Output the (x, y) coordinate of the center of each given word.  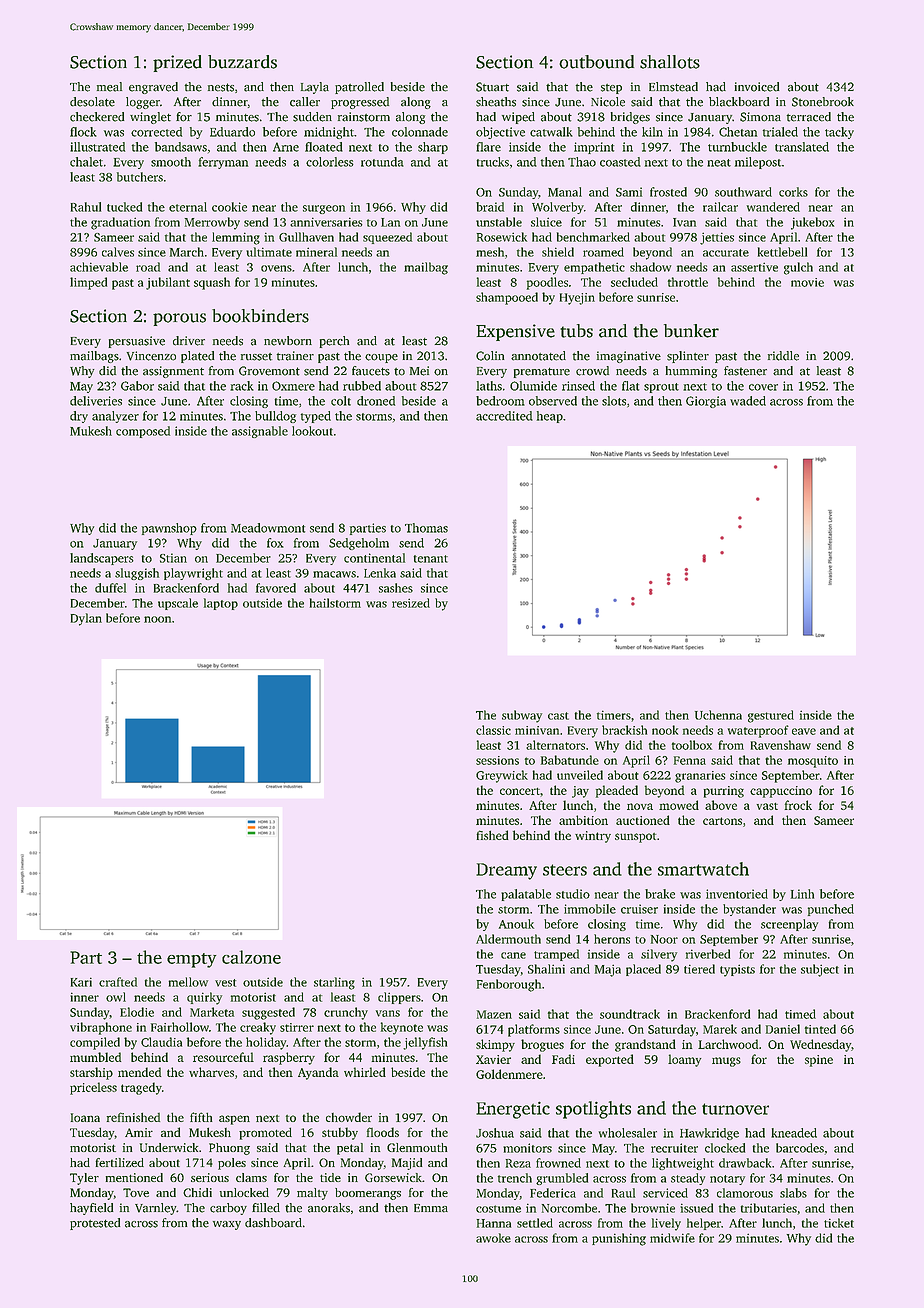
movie (807, 282)
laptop (221, 604)
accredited (504, 416)
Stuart (492, 87)
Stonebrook (823, 102)
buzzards (242, 62)
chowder (349, 1117)
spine (819, 1061)
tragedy (141, 1088)
